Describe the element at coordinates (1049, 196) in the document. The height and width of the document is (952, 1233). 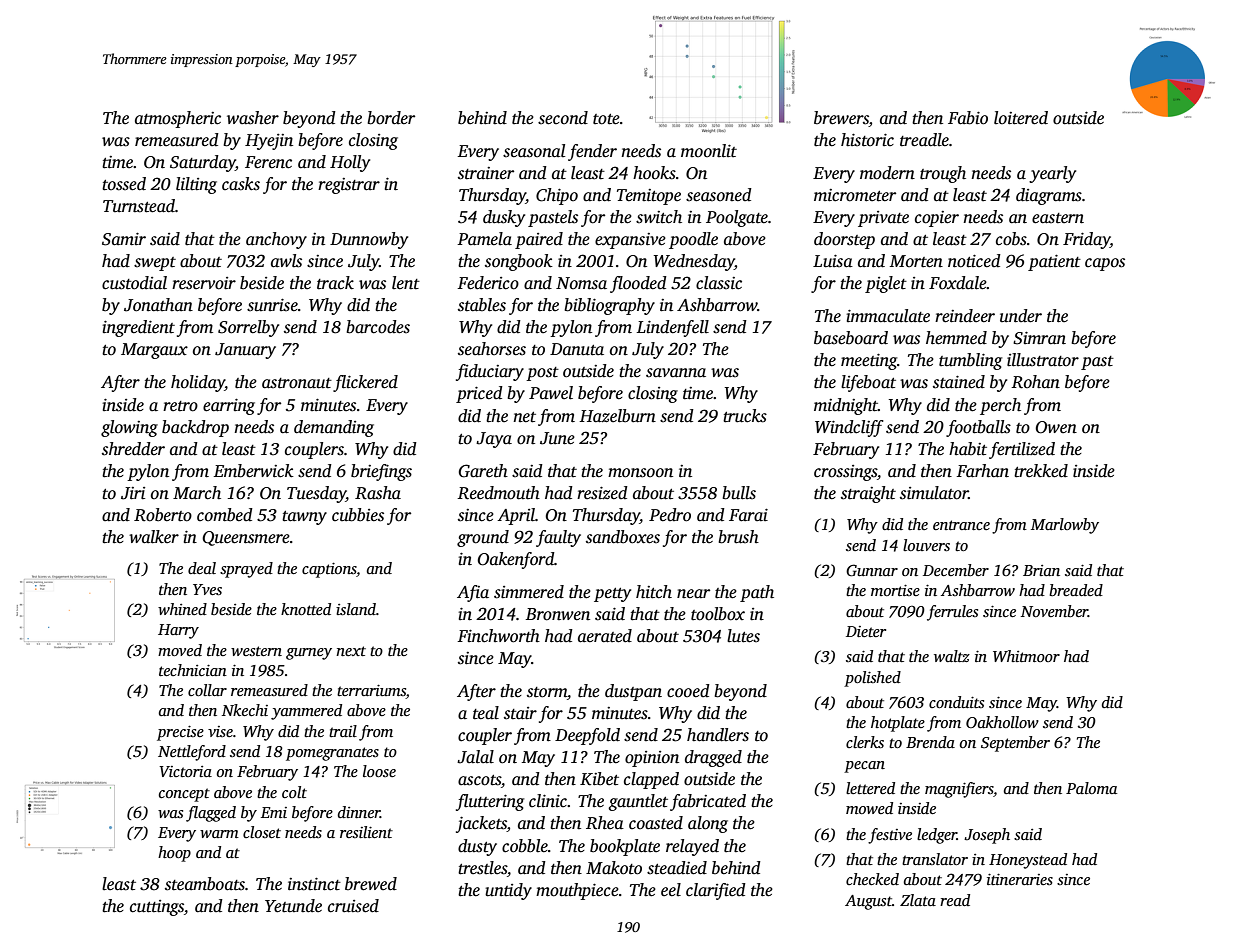
I see `diagrams` at that location.
